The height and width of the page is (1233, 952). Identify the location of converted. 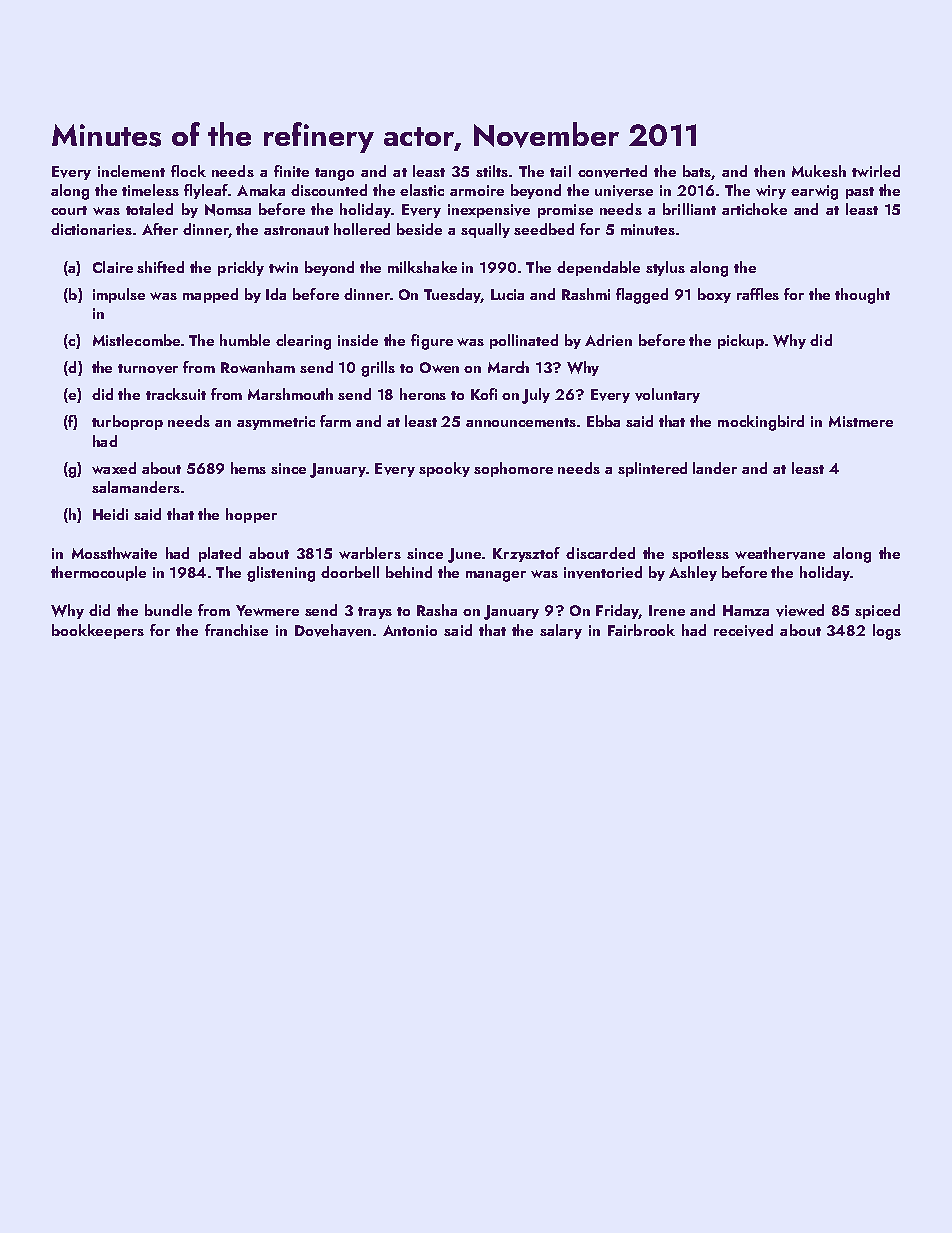
(612, 171).
